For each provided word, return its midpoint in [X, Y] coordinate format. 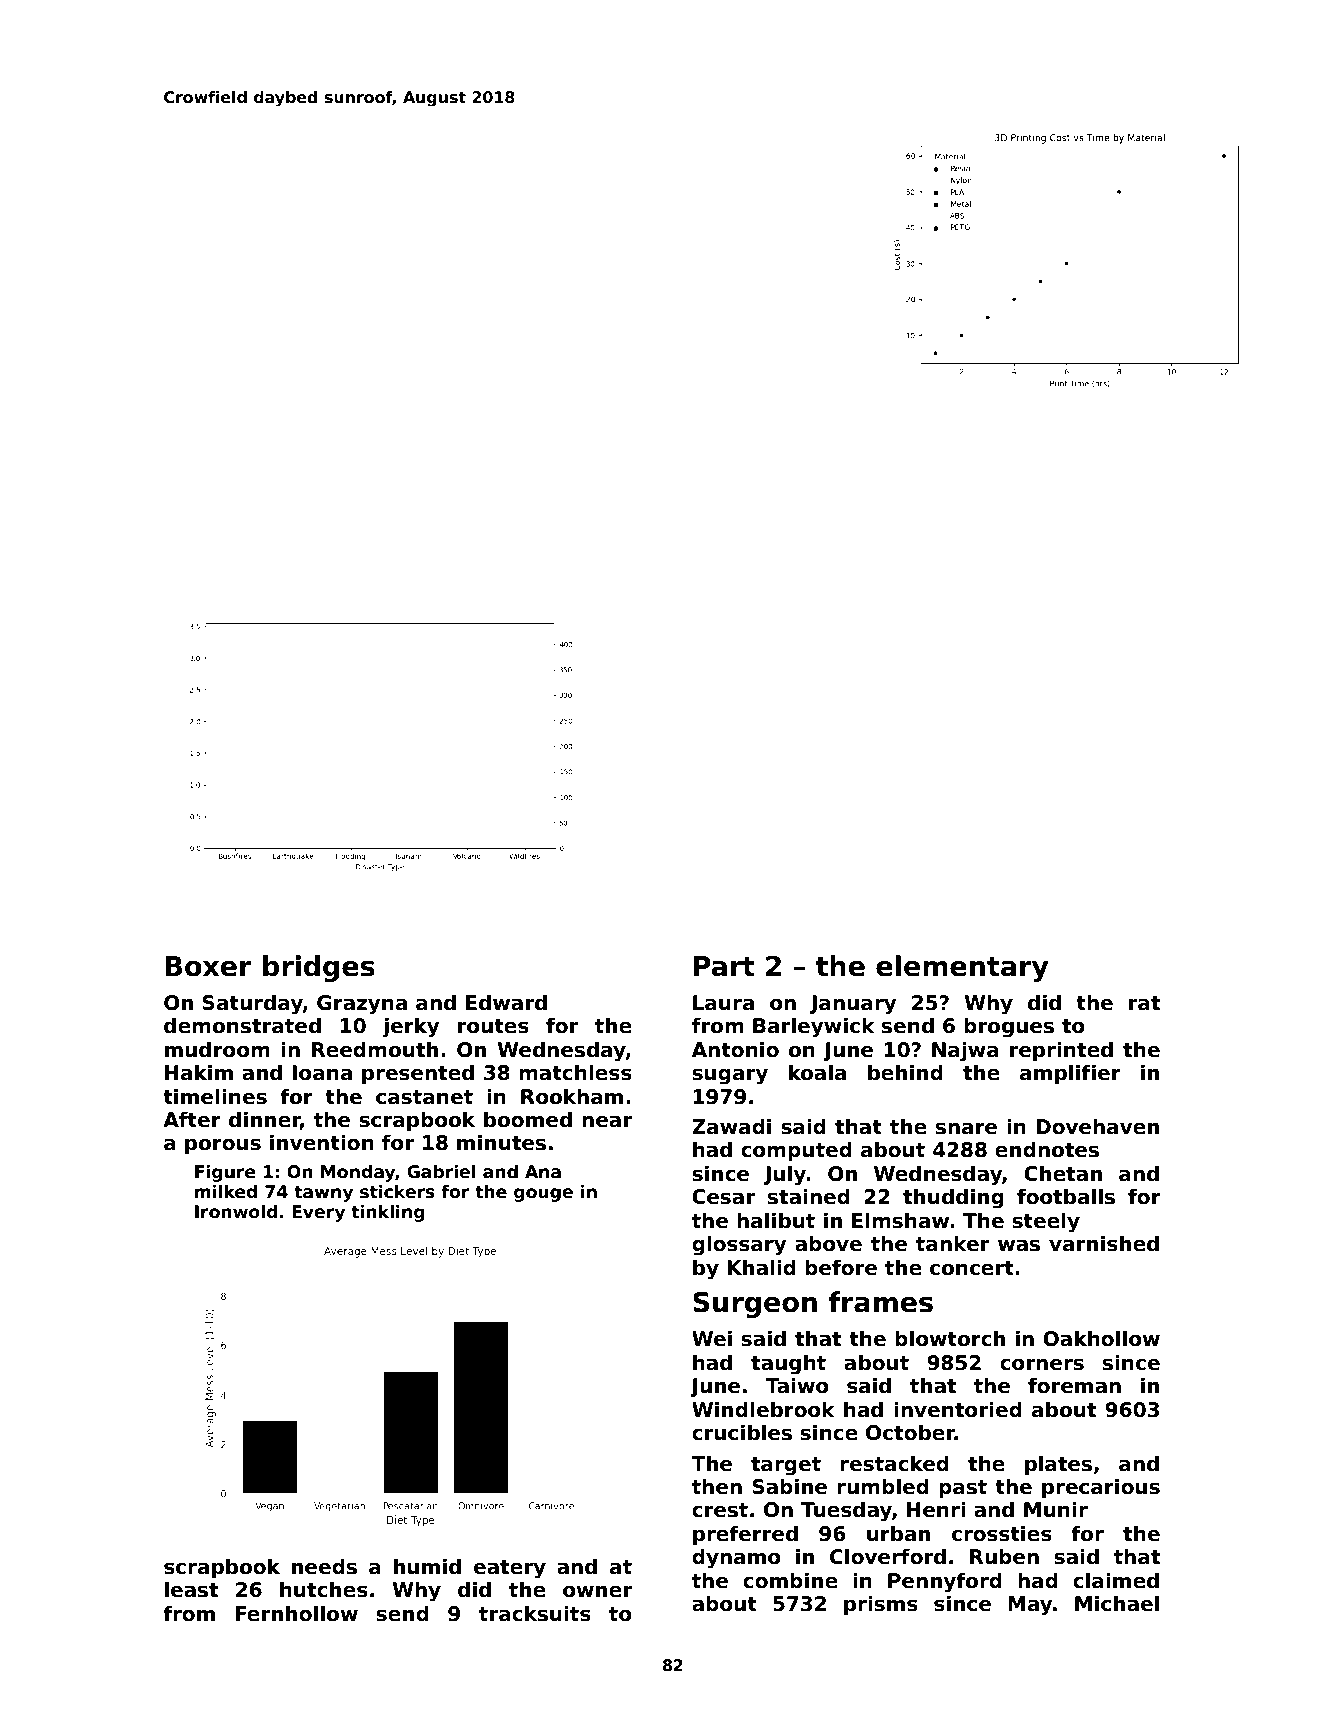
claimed [1116, 1580]
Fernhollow [297, 1613]
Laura [723, 1003]
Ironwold [236, 1212]
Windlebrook [763, 1409]
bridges [319, 968]
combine [790, 1580]
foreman [1074, 1385]
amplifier [1070, 1074]
